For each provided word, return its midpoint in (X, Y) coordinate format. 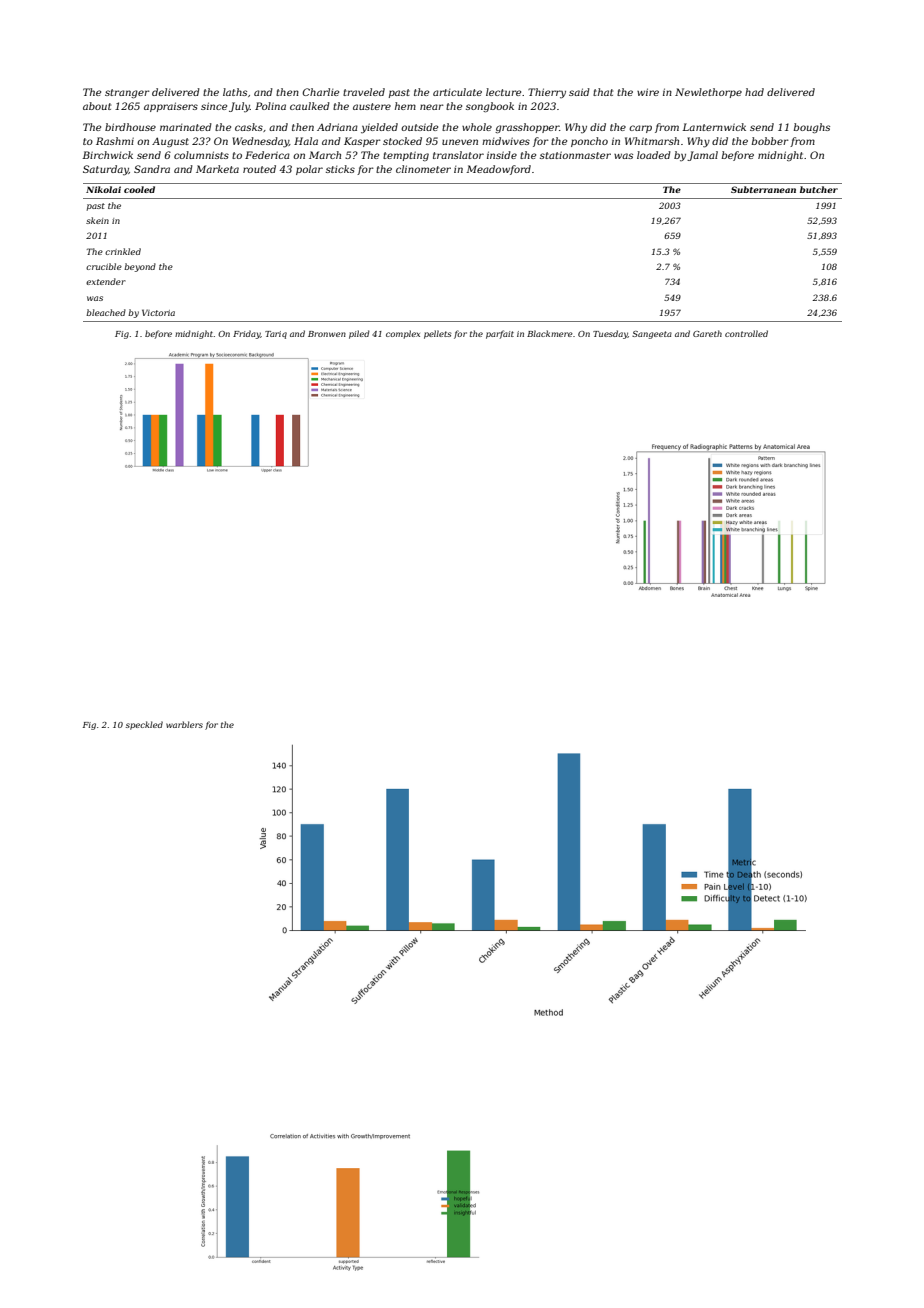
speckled (144, 725)
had (754, 92)
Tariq (276, 335)
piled (359, 334)
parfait (500, 334)
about (97, 106)
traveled (364, 92)
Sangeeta (652, 335)
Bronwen (327, 334)
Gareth (707, 333)
